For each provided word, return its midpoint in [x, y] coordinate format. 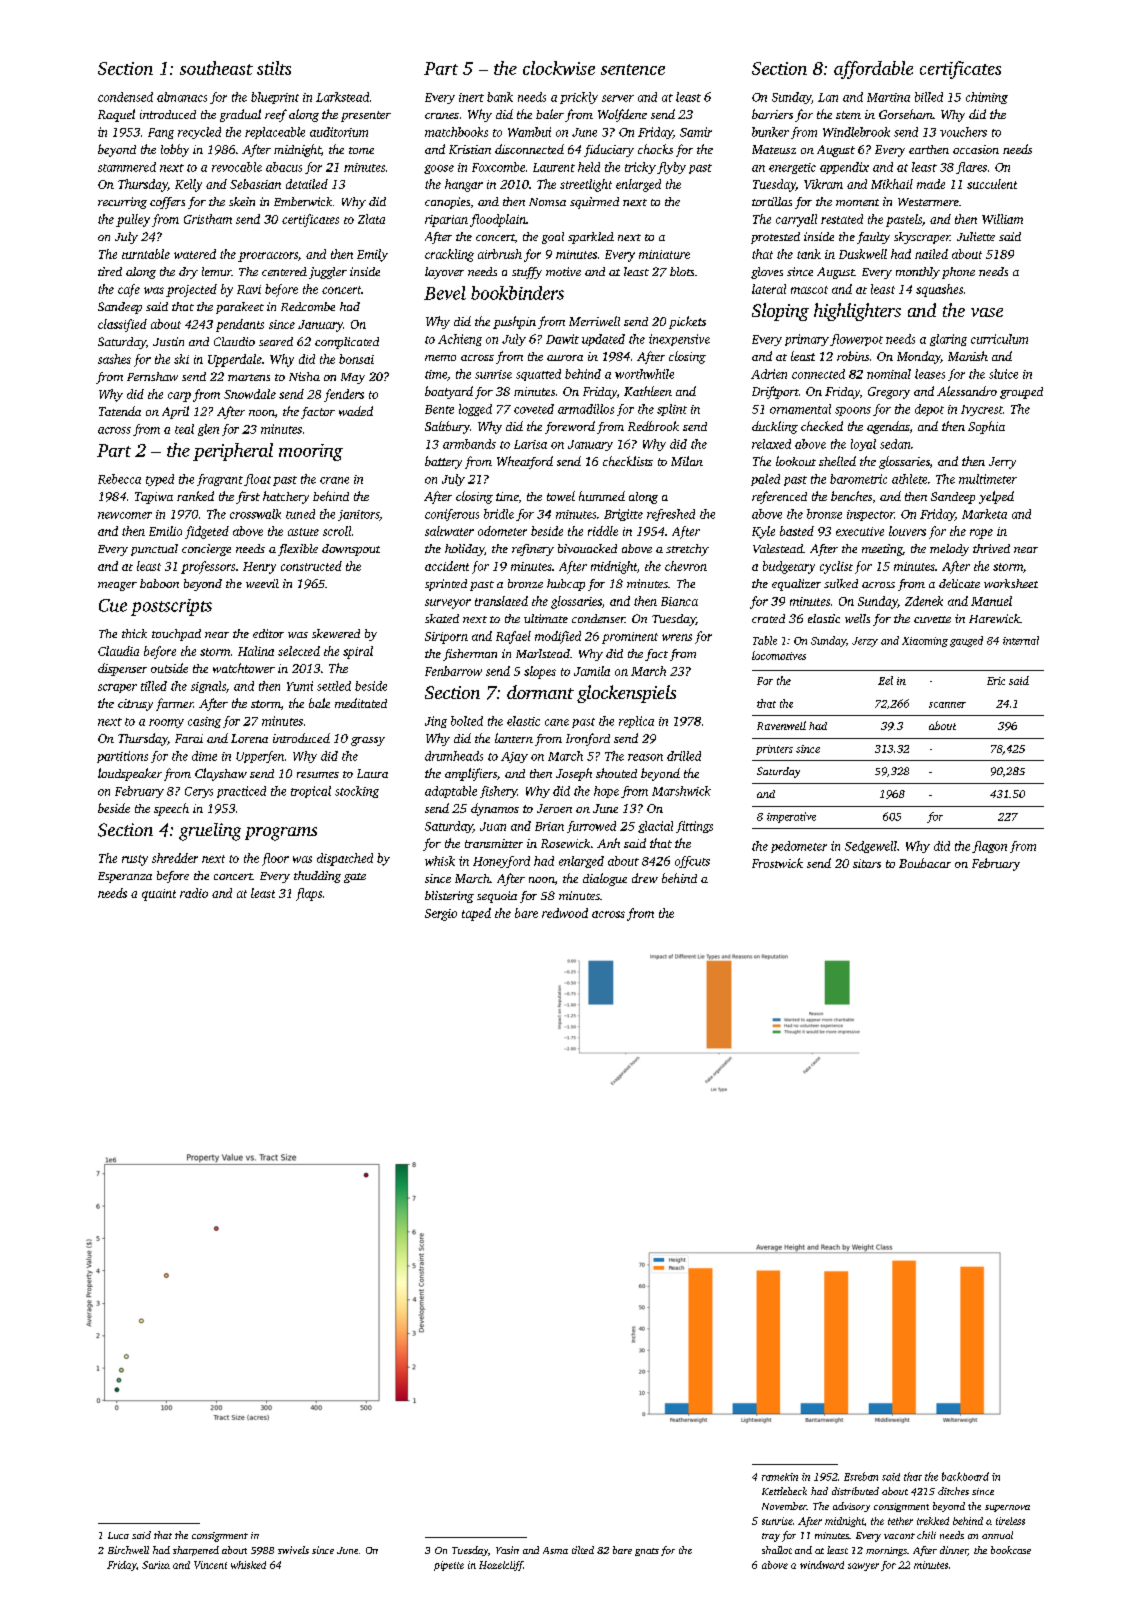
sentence [633, 69]
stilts [274, 68]
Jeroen [554, 808]
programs [281, 834]
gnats [647, 1552]
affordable [873, 70]
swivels [293, 1550]
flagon [989, 847]
